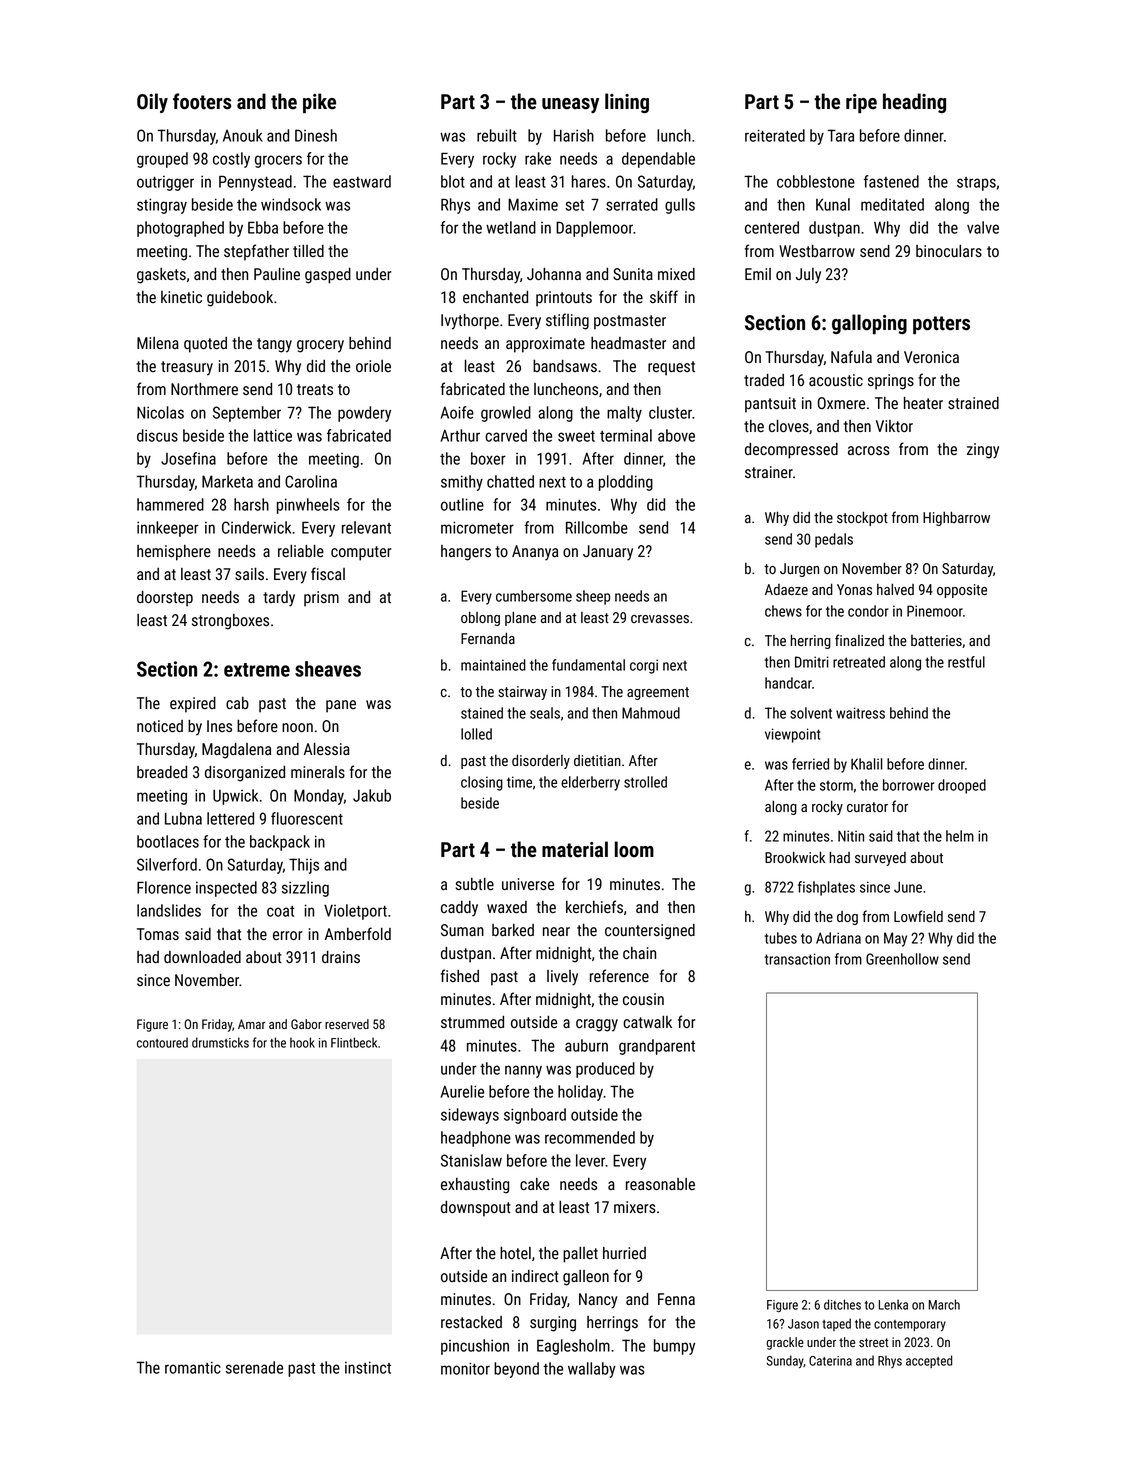  Describe the element at coordinates (929, 1361) in the screenshot. I see `accepted` at that location.
